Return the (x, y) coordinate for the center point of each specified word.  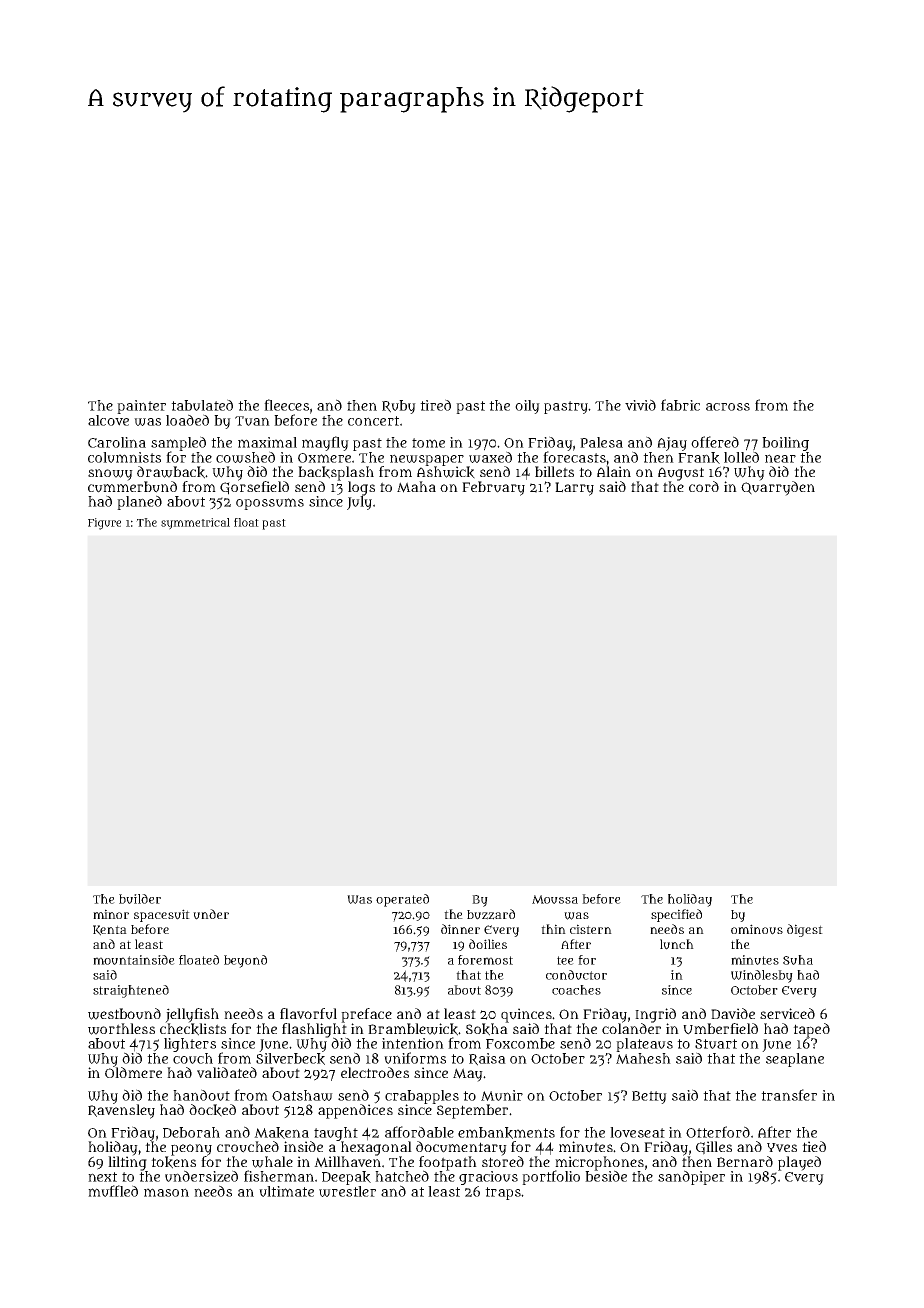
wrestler (347, 1191)
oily (527, 407)
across (728, 407)
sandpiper (691, 1177)
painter (141, 407)
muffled (113, 1191)
